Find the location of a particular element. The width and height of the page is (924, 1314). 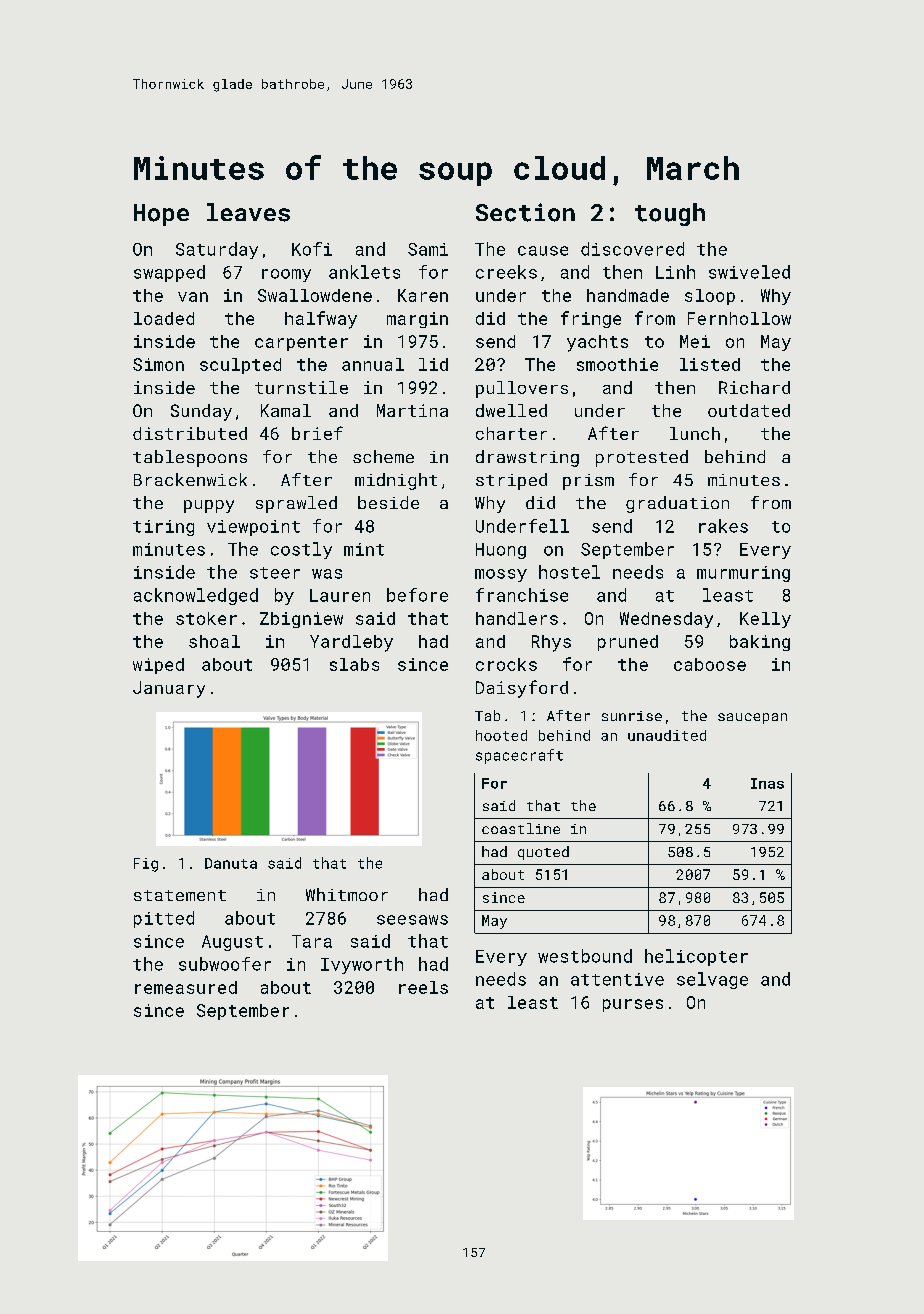

saucepan is located at coordinates (752, 718).
